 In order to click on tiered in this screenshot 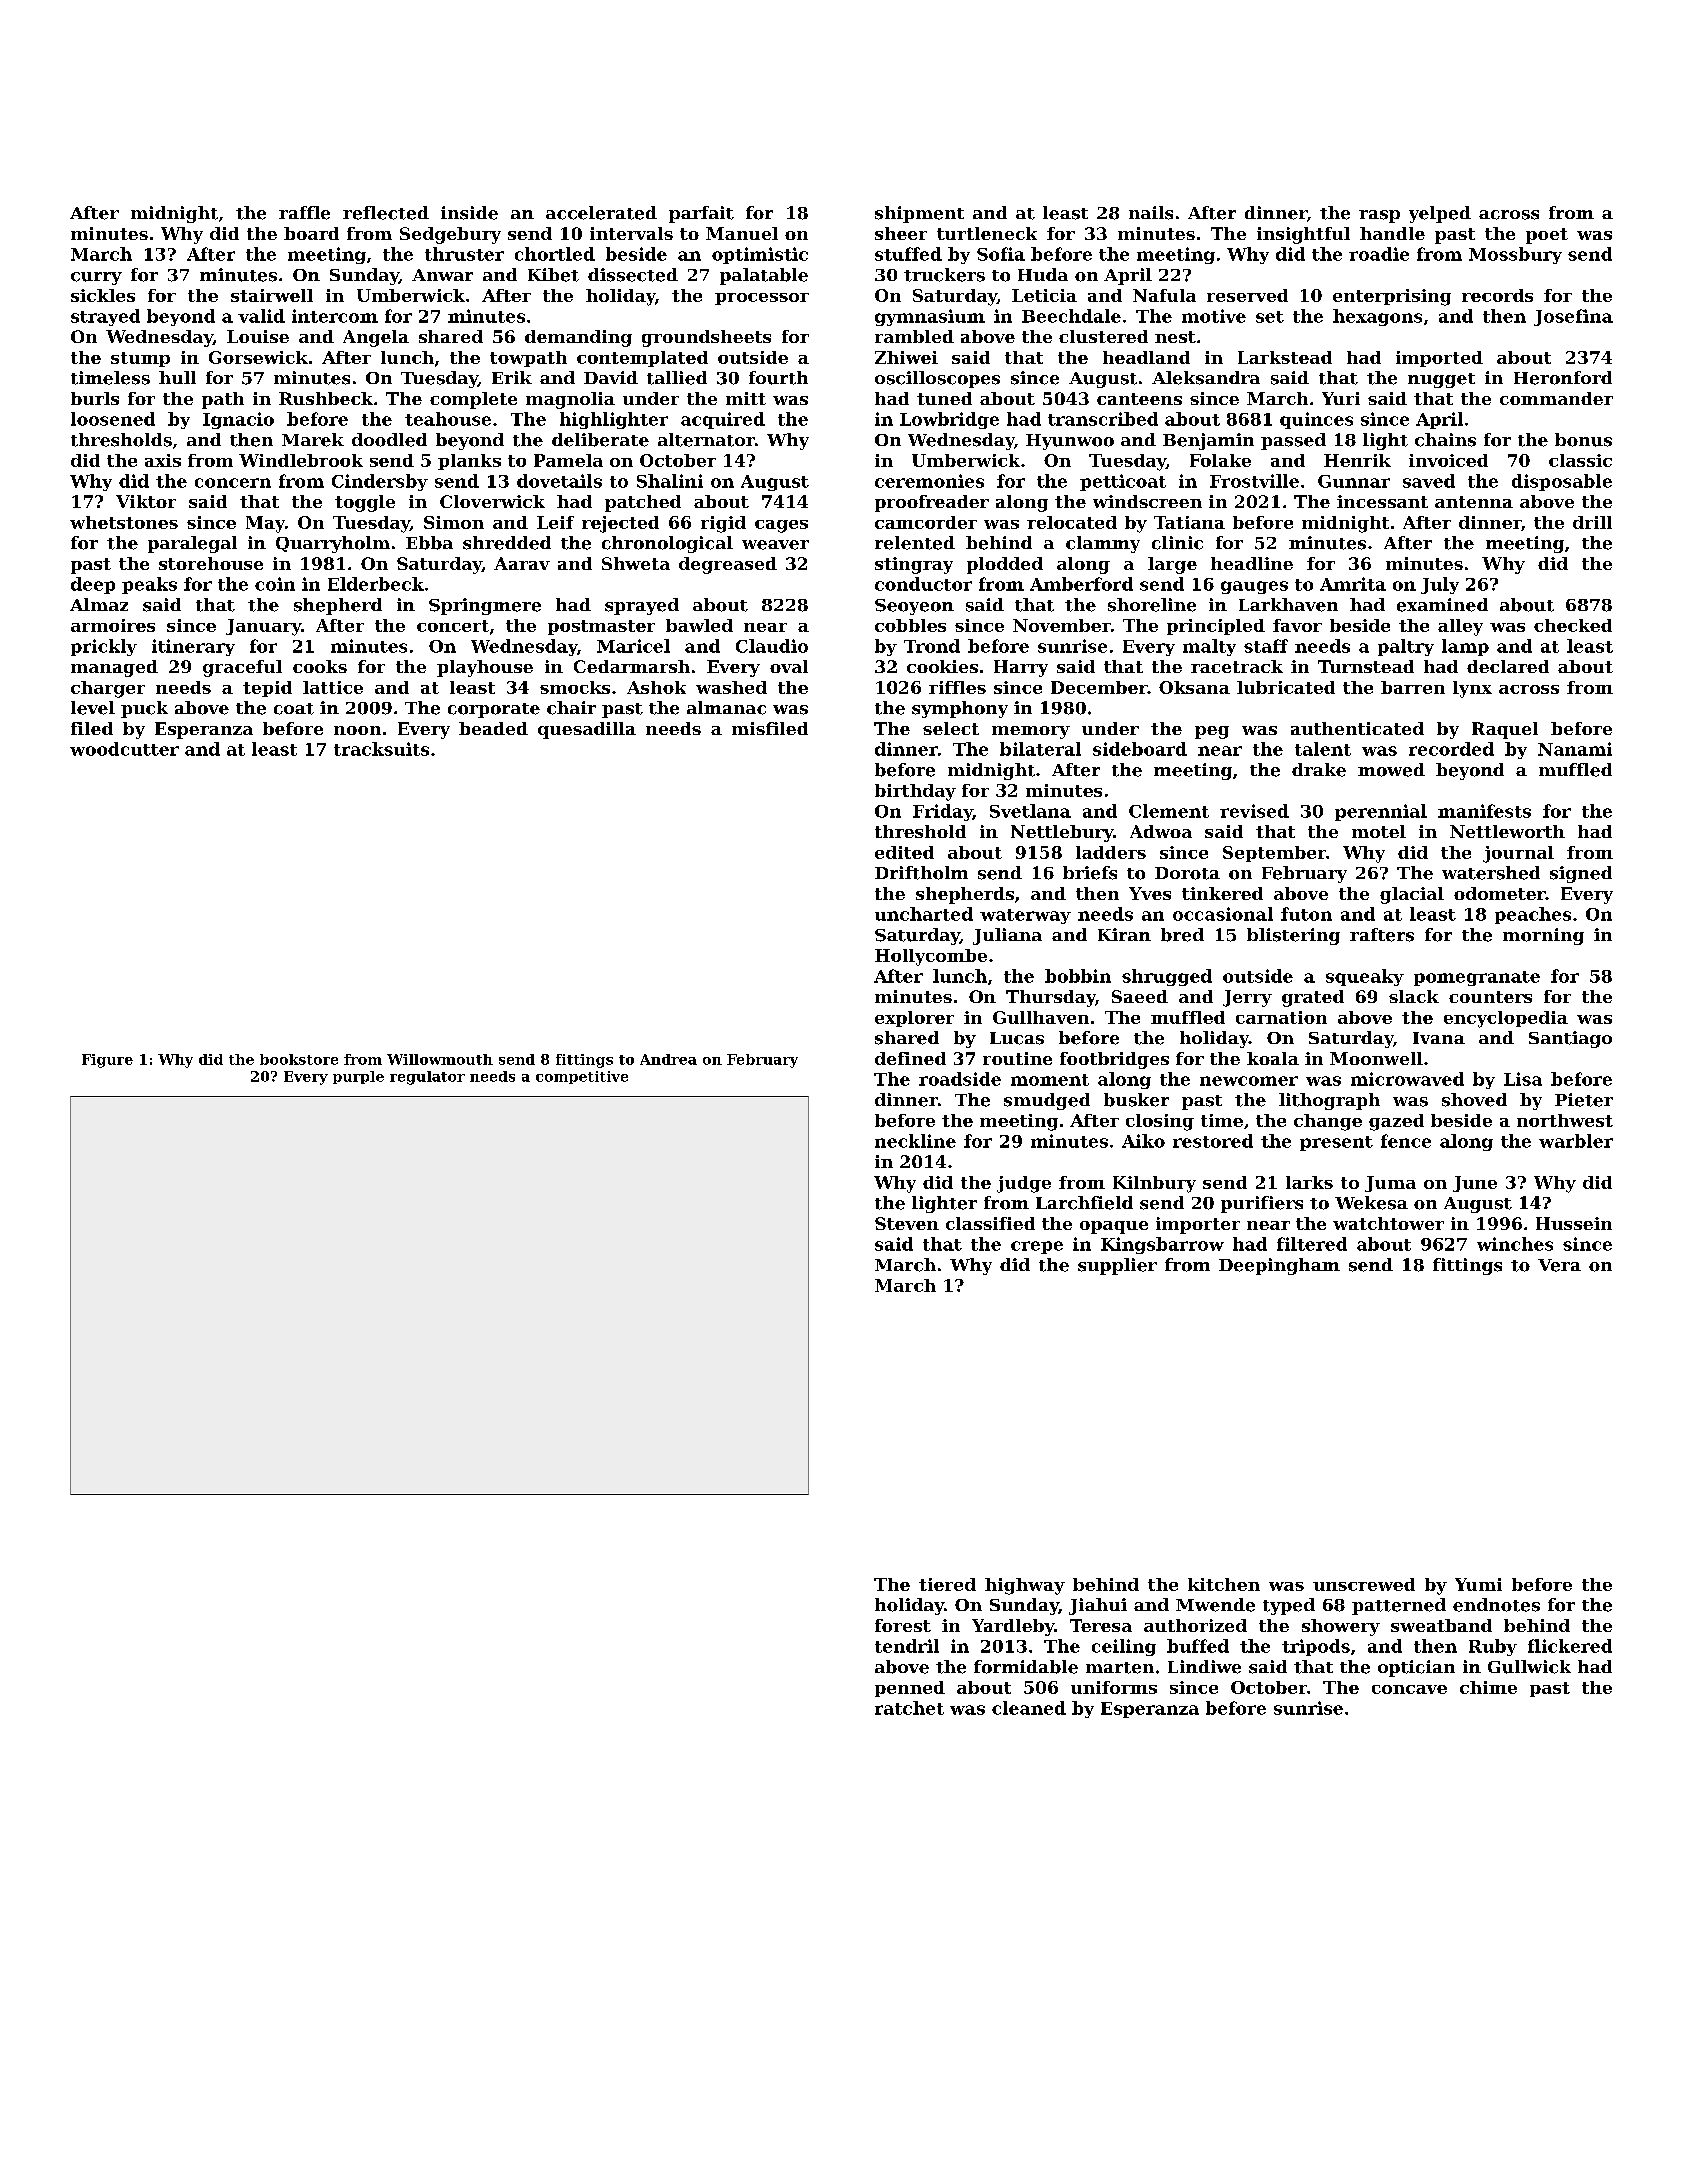, I will do `click(947, 1584)`.
